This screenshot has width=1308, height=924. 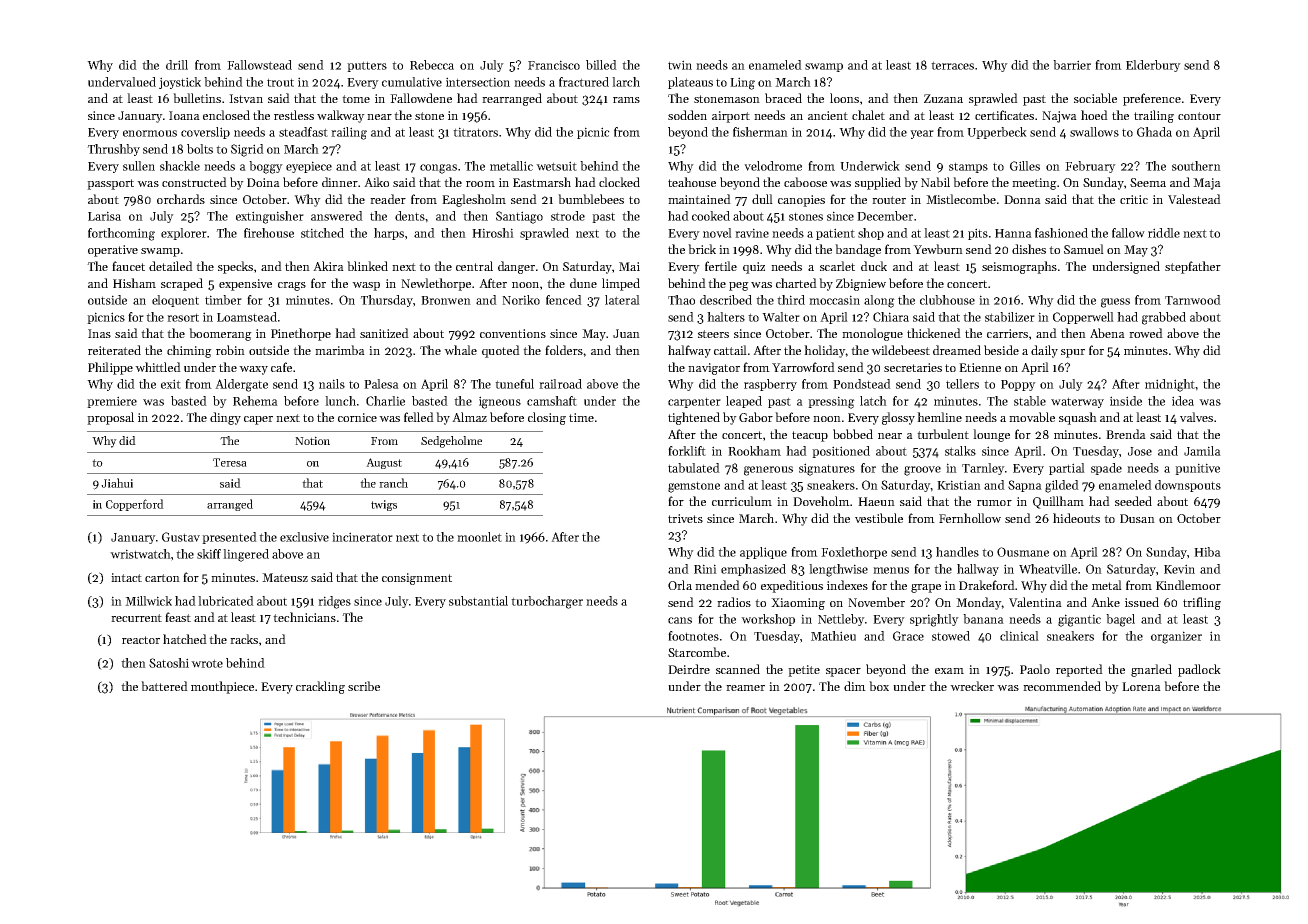 I want to click on faucet, so click(x=128, y=266).
